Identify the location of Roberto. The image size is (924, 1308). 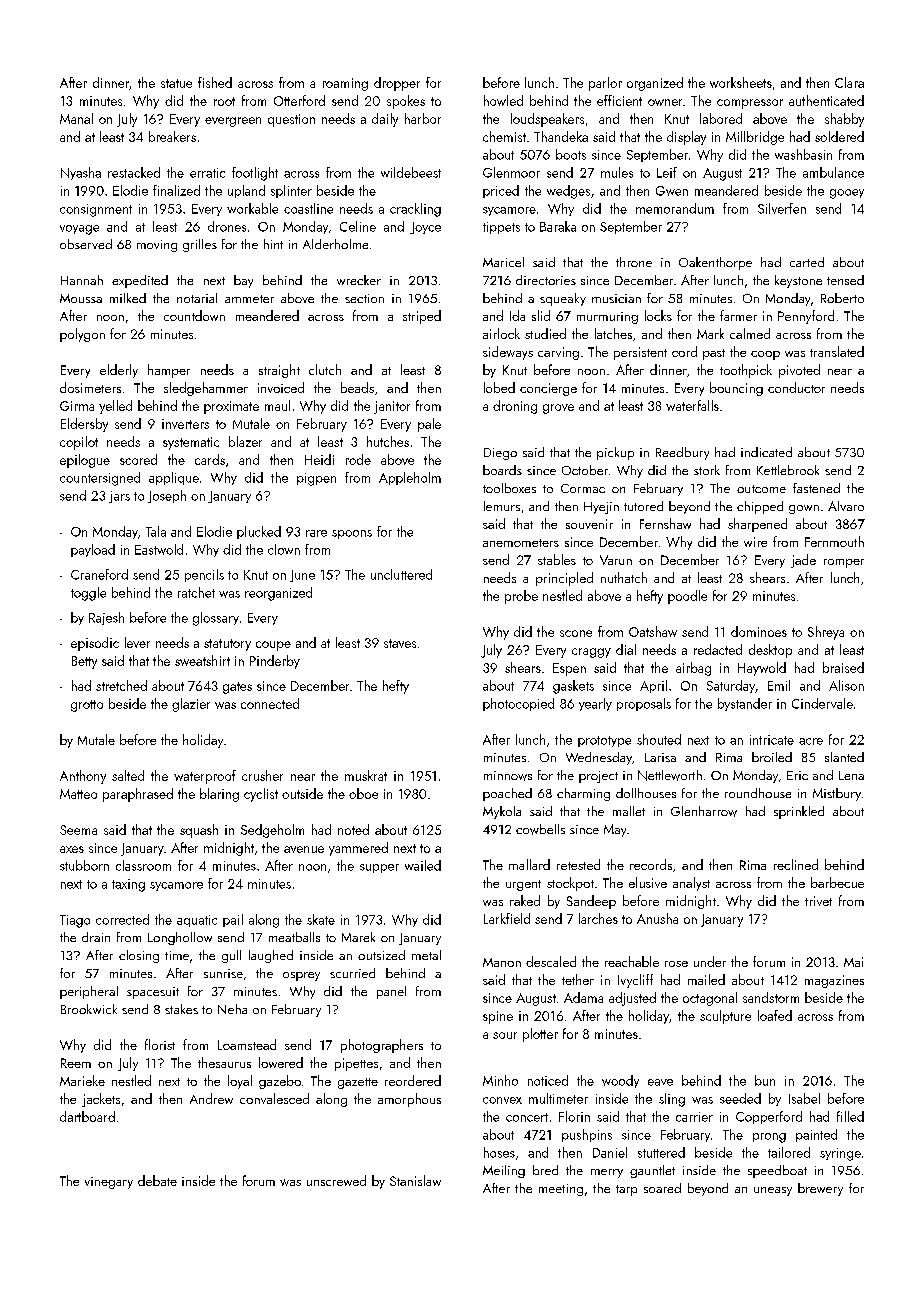
(842, 298).
